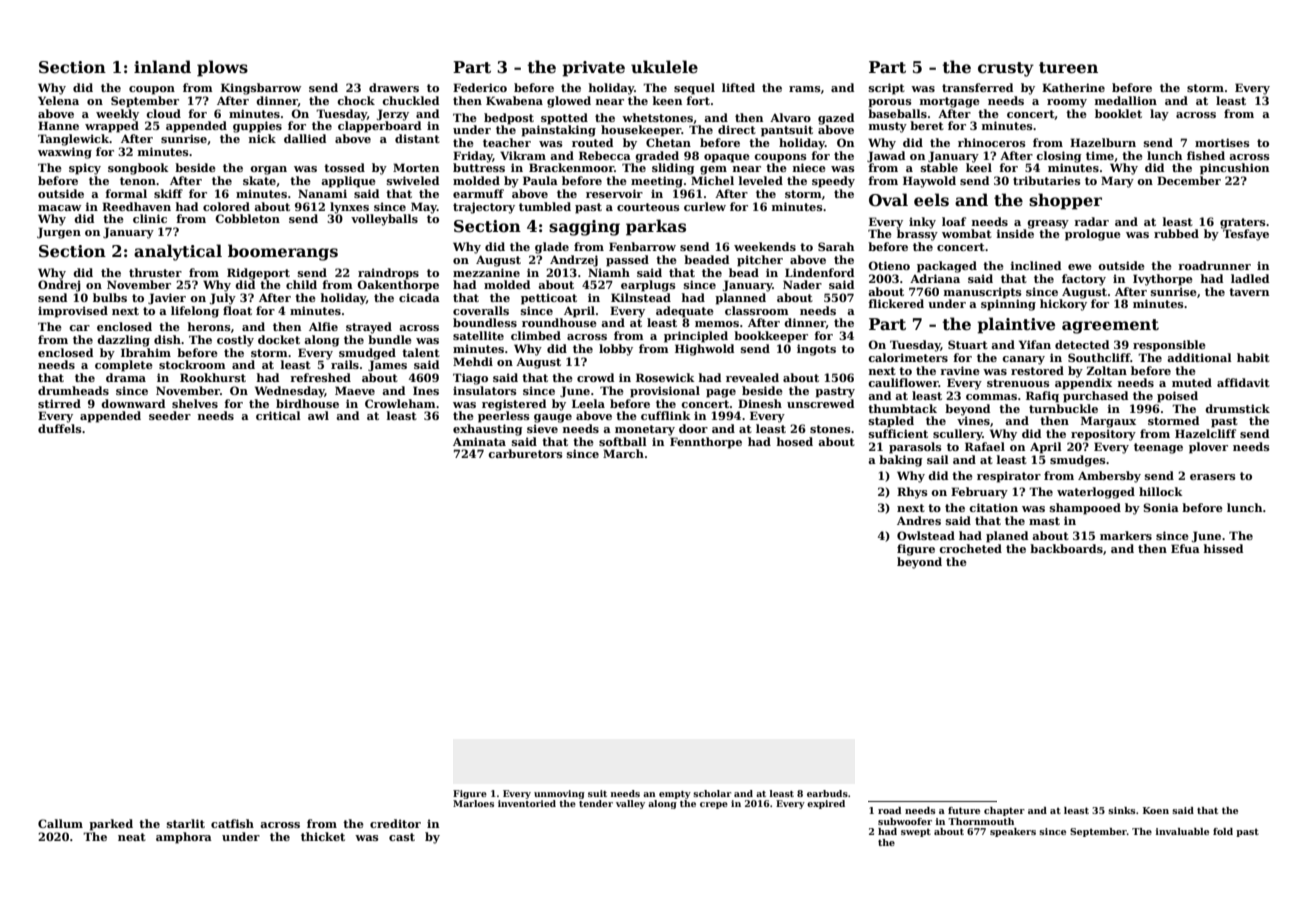 Image resolution: width=1308 pixels, height=924 pixels. Describe the element at coordinates (1016, 325) in the image. I see `plaintive` at that location.
